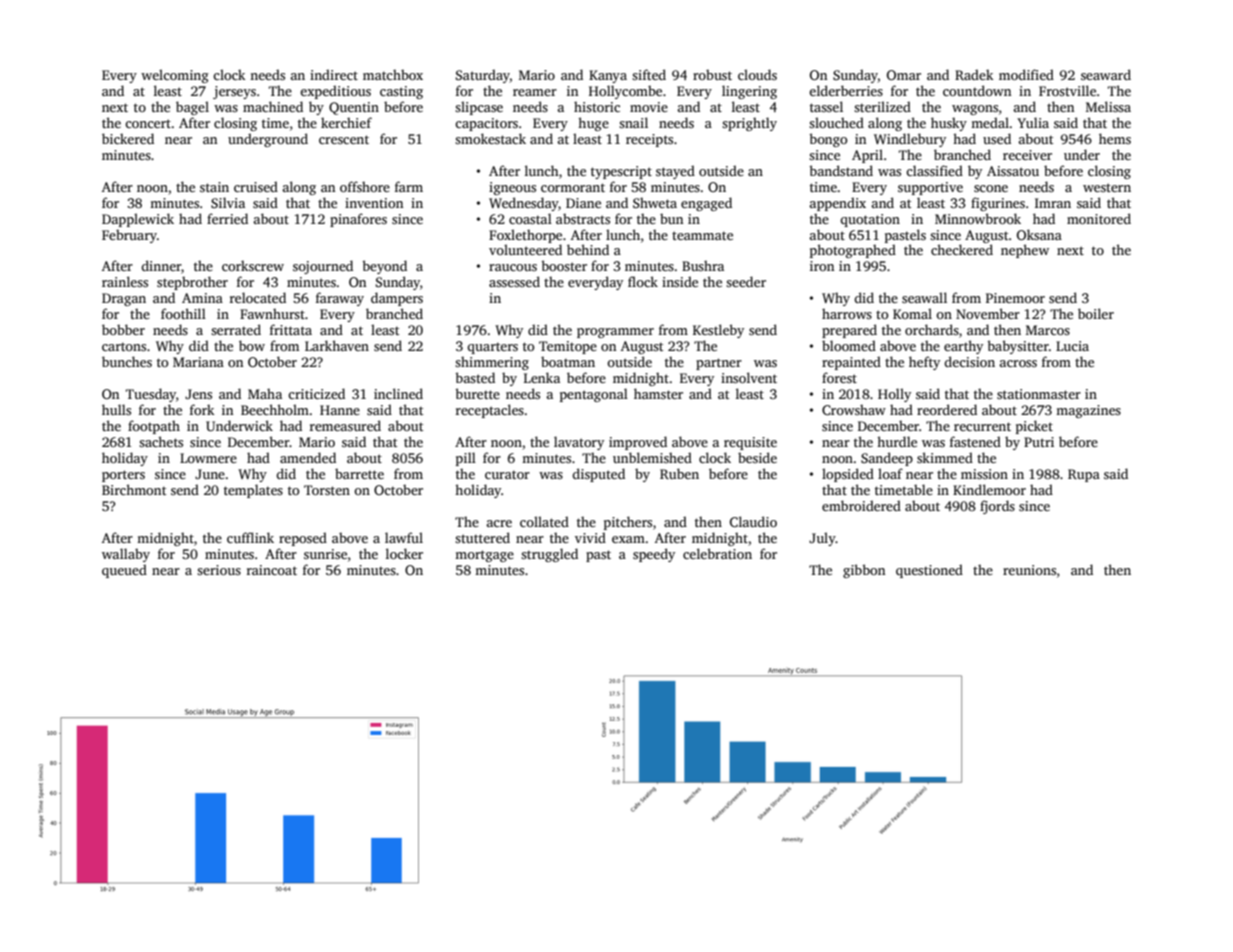  I want to click on pentagonal, so click(594, 395).
